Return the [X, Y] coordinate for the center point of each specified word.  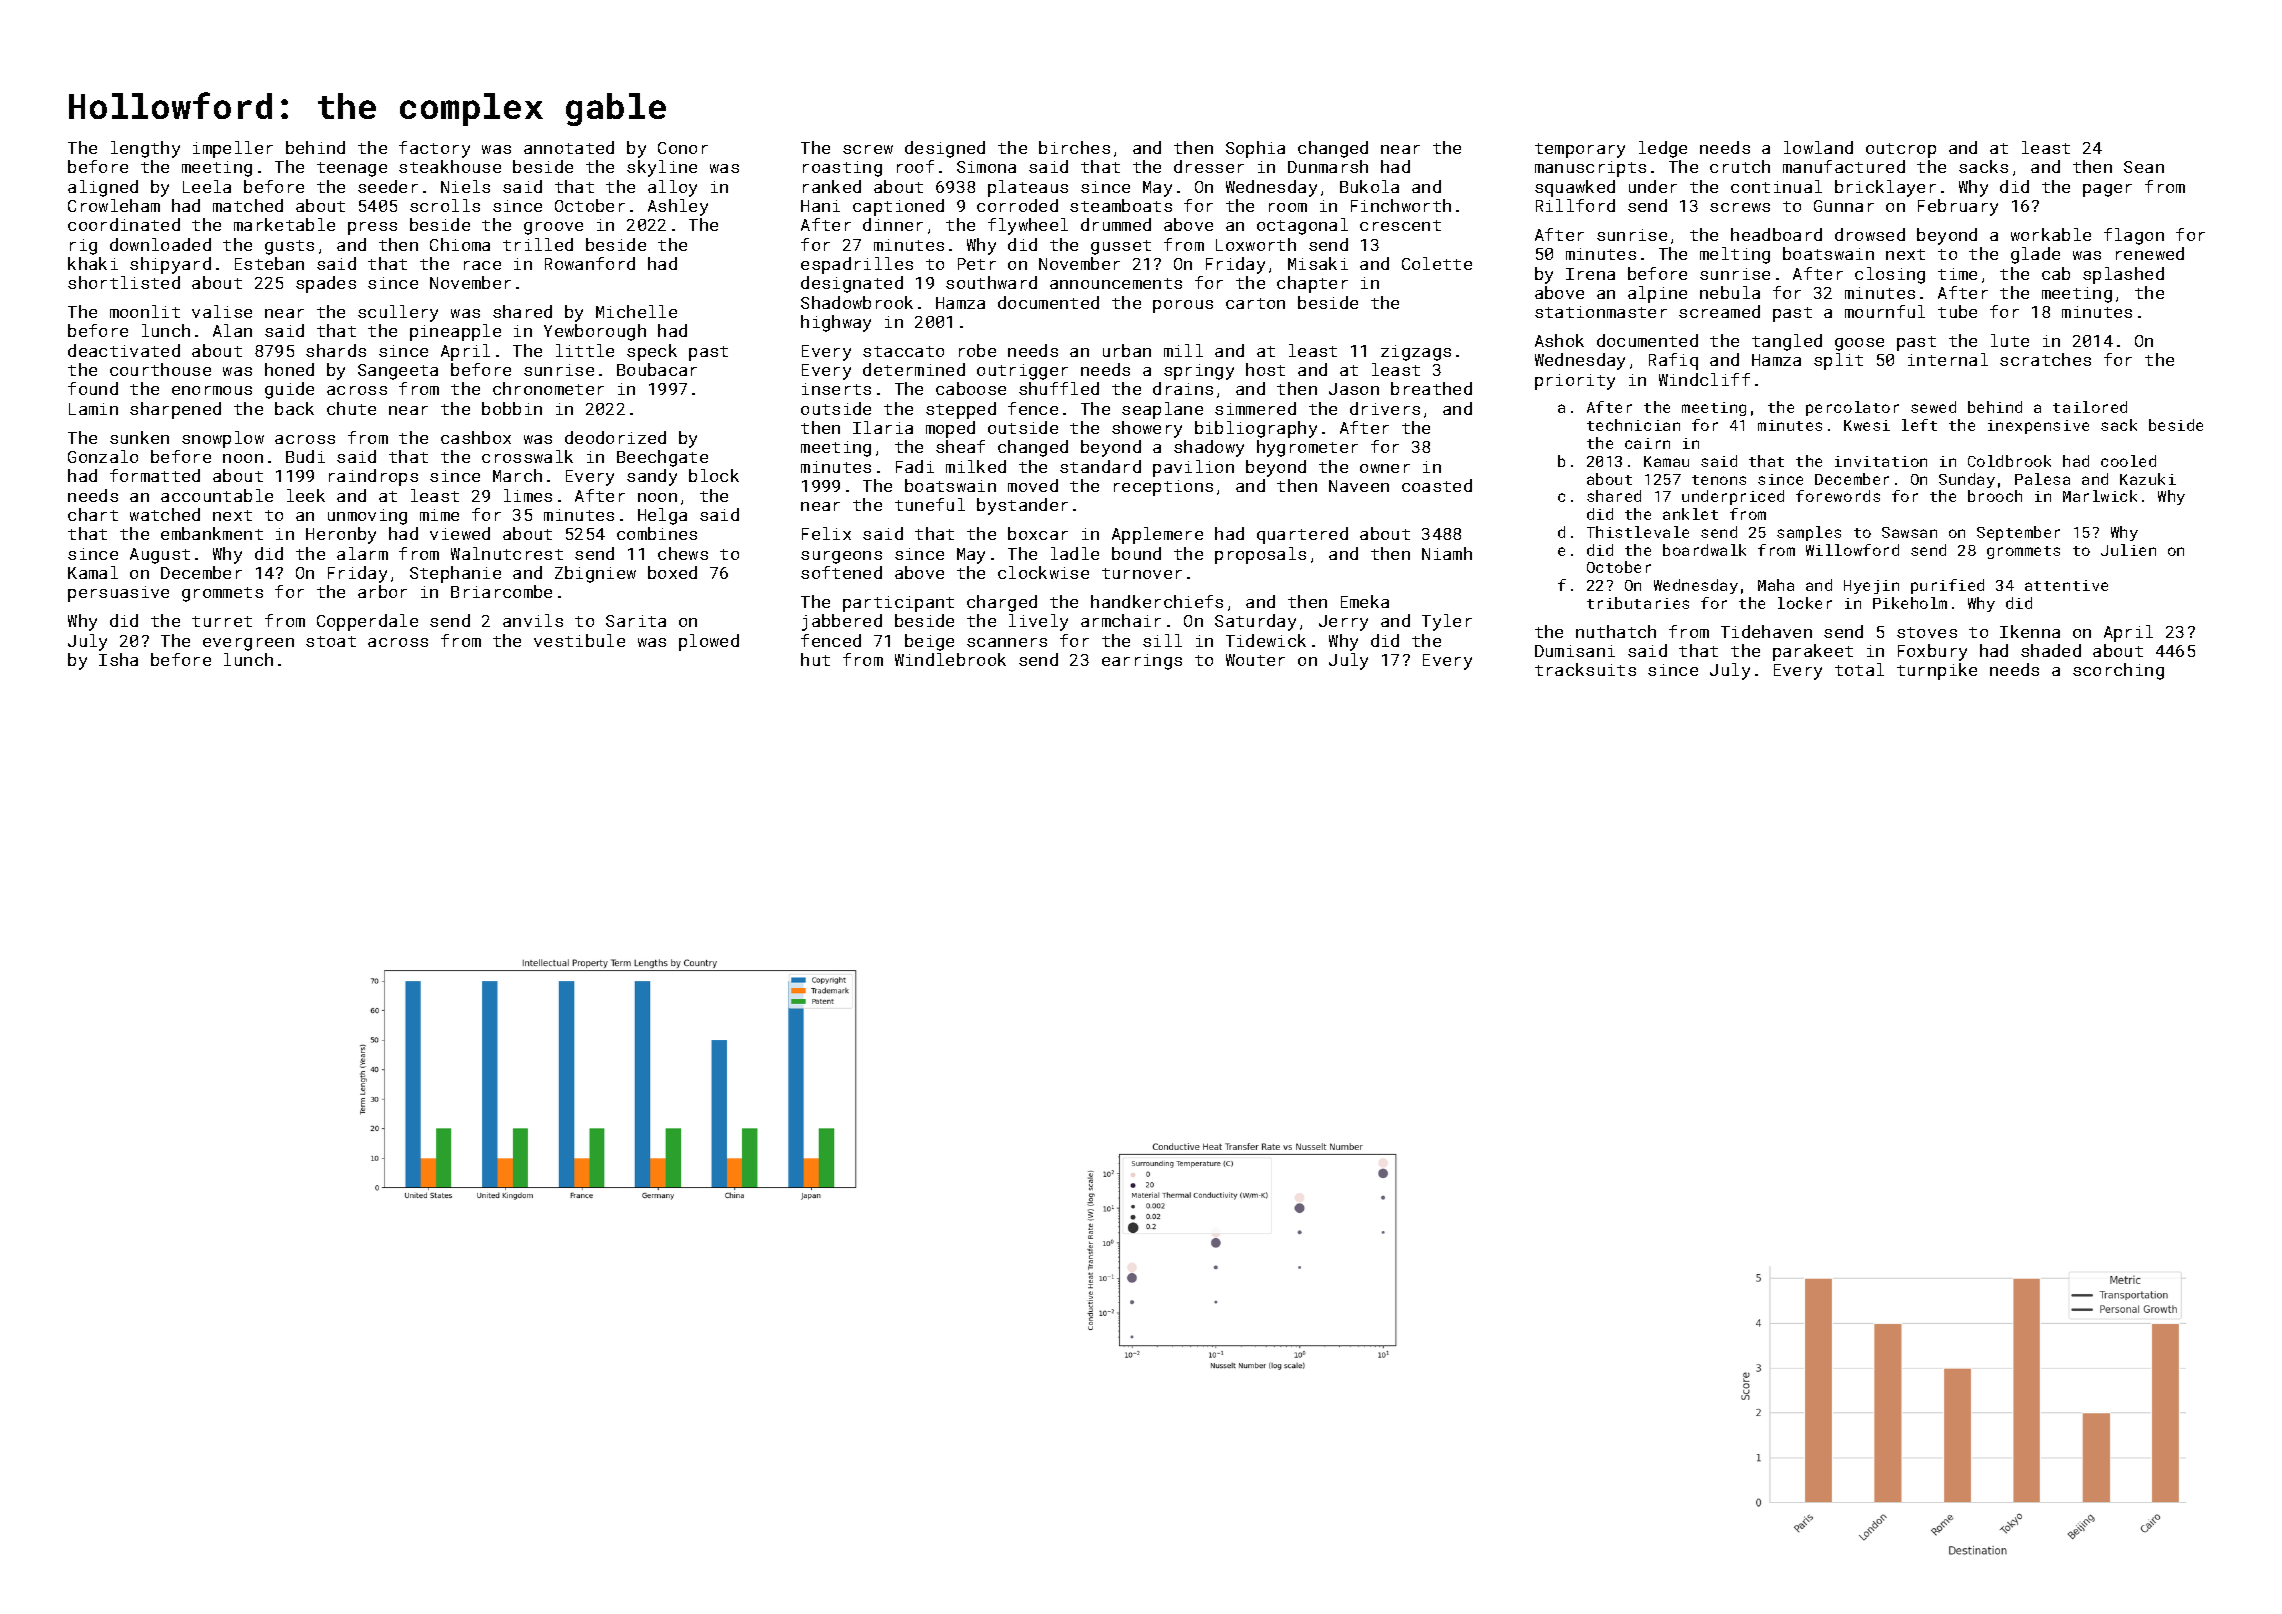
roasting [842, 169]
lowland [1818, 147]
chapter [1312, 284]
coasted [1437, 485]
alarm [362, 553]
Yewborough [595, 332]
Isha [118, 659]
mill [1183, 350]
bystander [1022, 506]
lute [2010, 340]
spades [326, 284]
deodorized [615, 437]
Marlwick [2100, 496]
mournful [1885, 311]
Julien [2128, 550]
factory [434, 149]
